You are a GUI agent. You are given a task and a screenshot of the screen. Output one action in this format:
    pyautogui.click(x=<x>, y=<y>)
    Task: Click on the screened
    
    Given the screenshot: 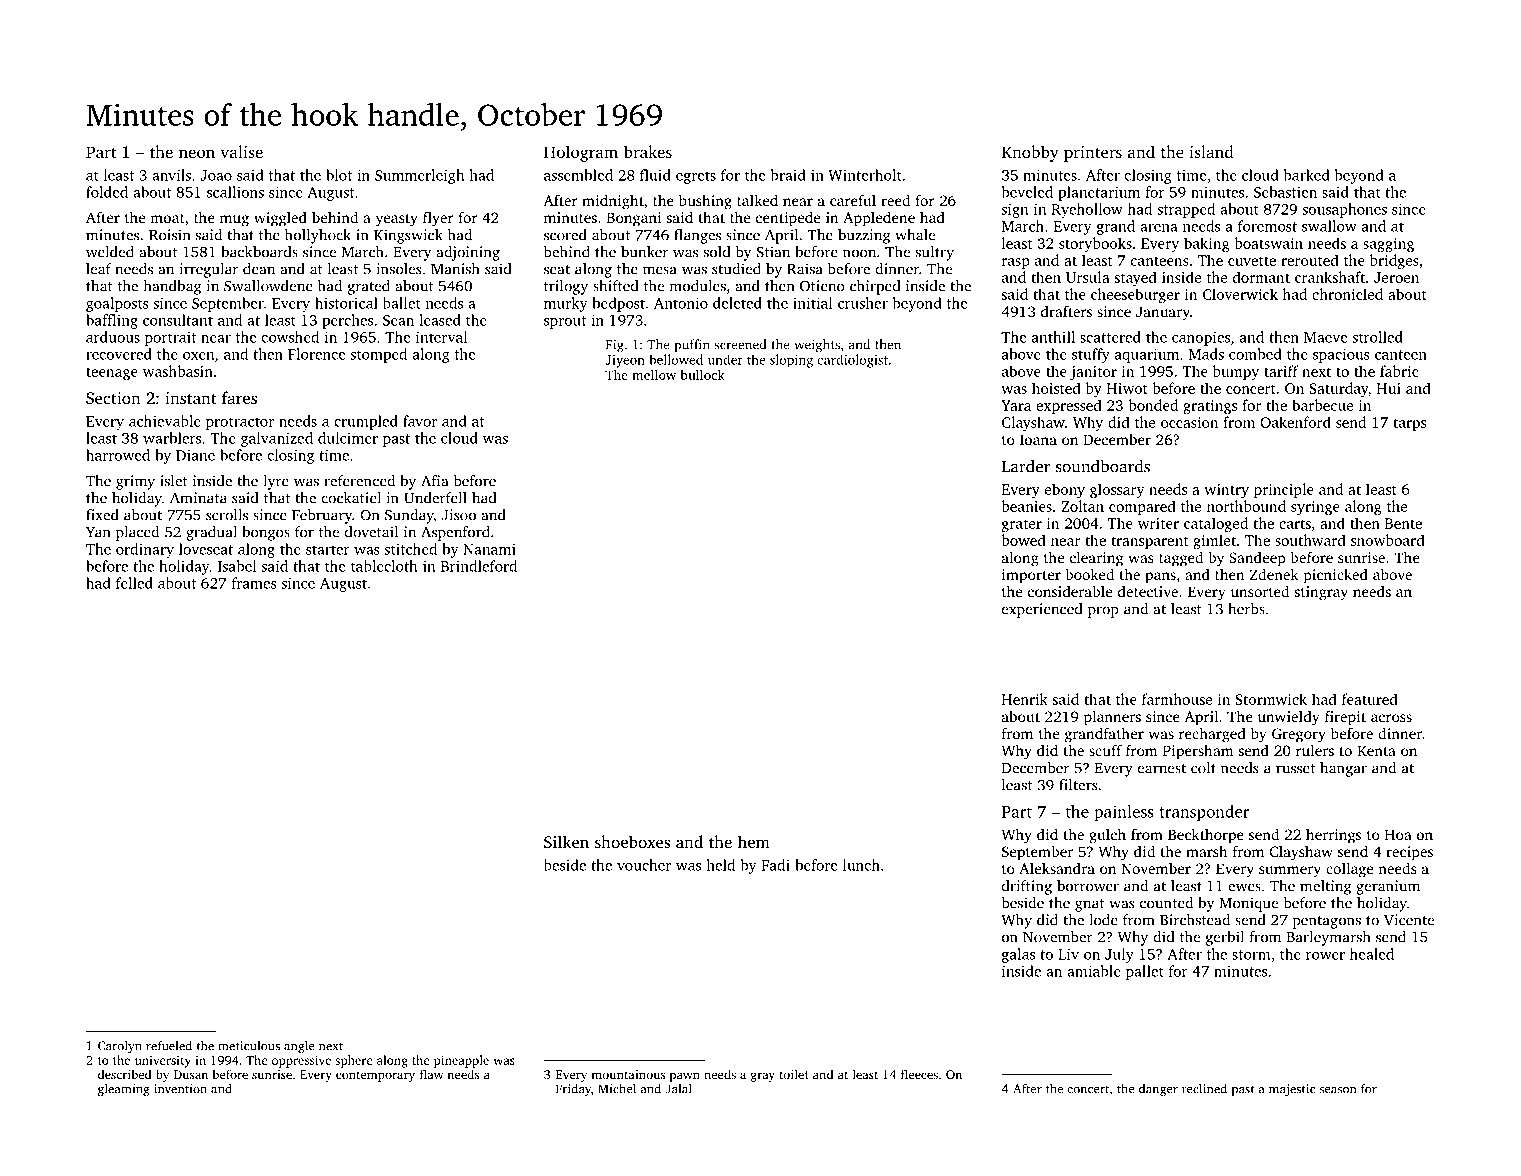 What is the action you would take?
    pyautogui.click(x=740, y=344)
